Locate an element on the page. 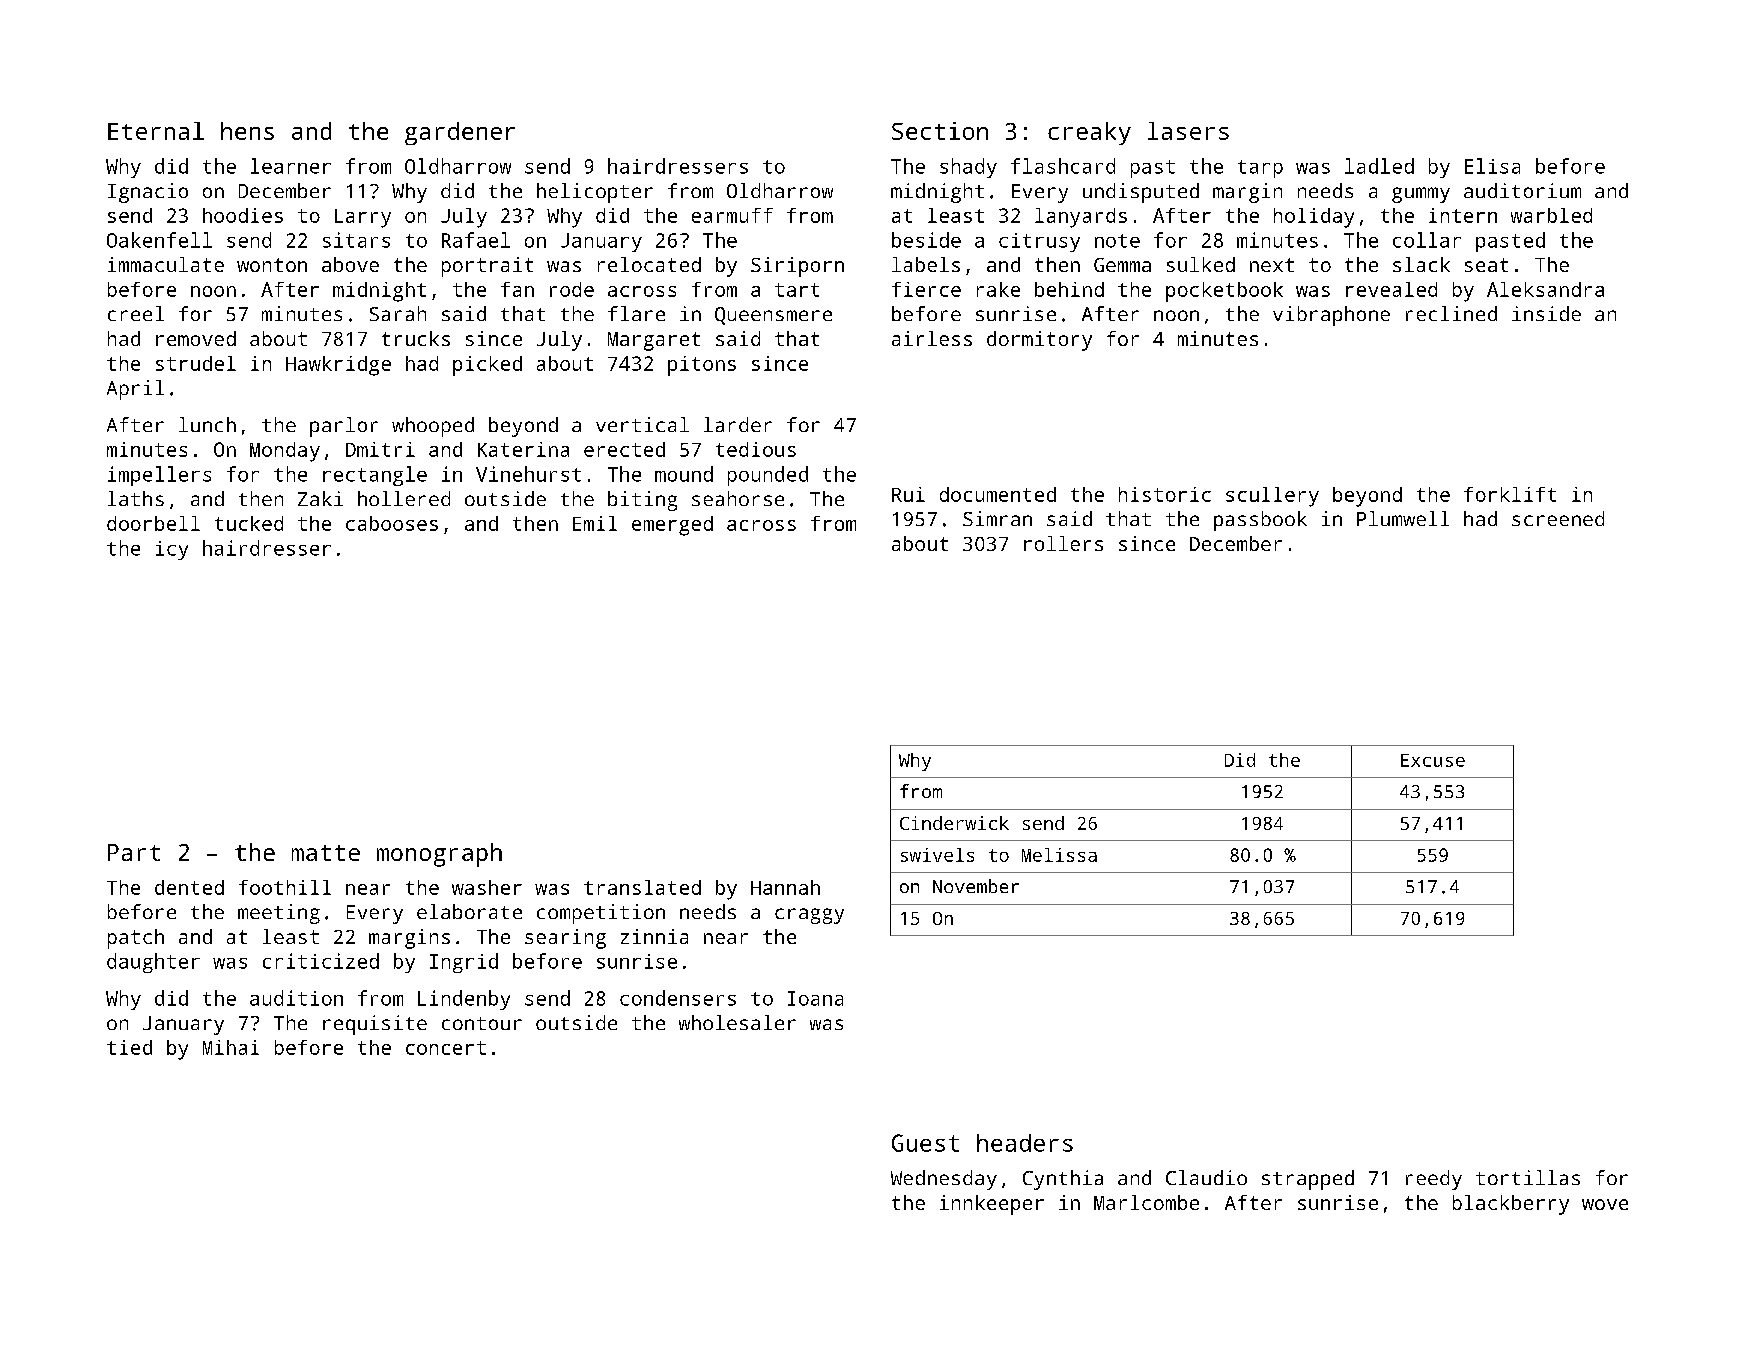  whooped is located at coordinates (433, 427).
